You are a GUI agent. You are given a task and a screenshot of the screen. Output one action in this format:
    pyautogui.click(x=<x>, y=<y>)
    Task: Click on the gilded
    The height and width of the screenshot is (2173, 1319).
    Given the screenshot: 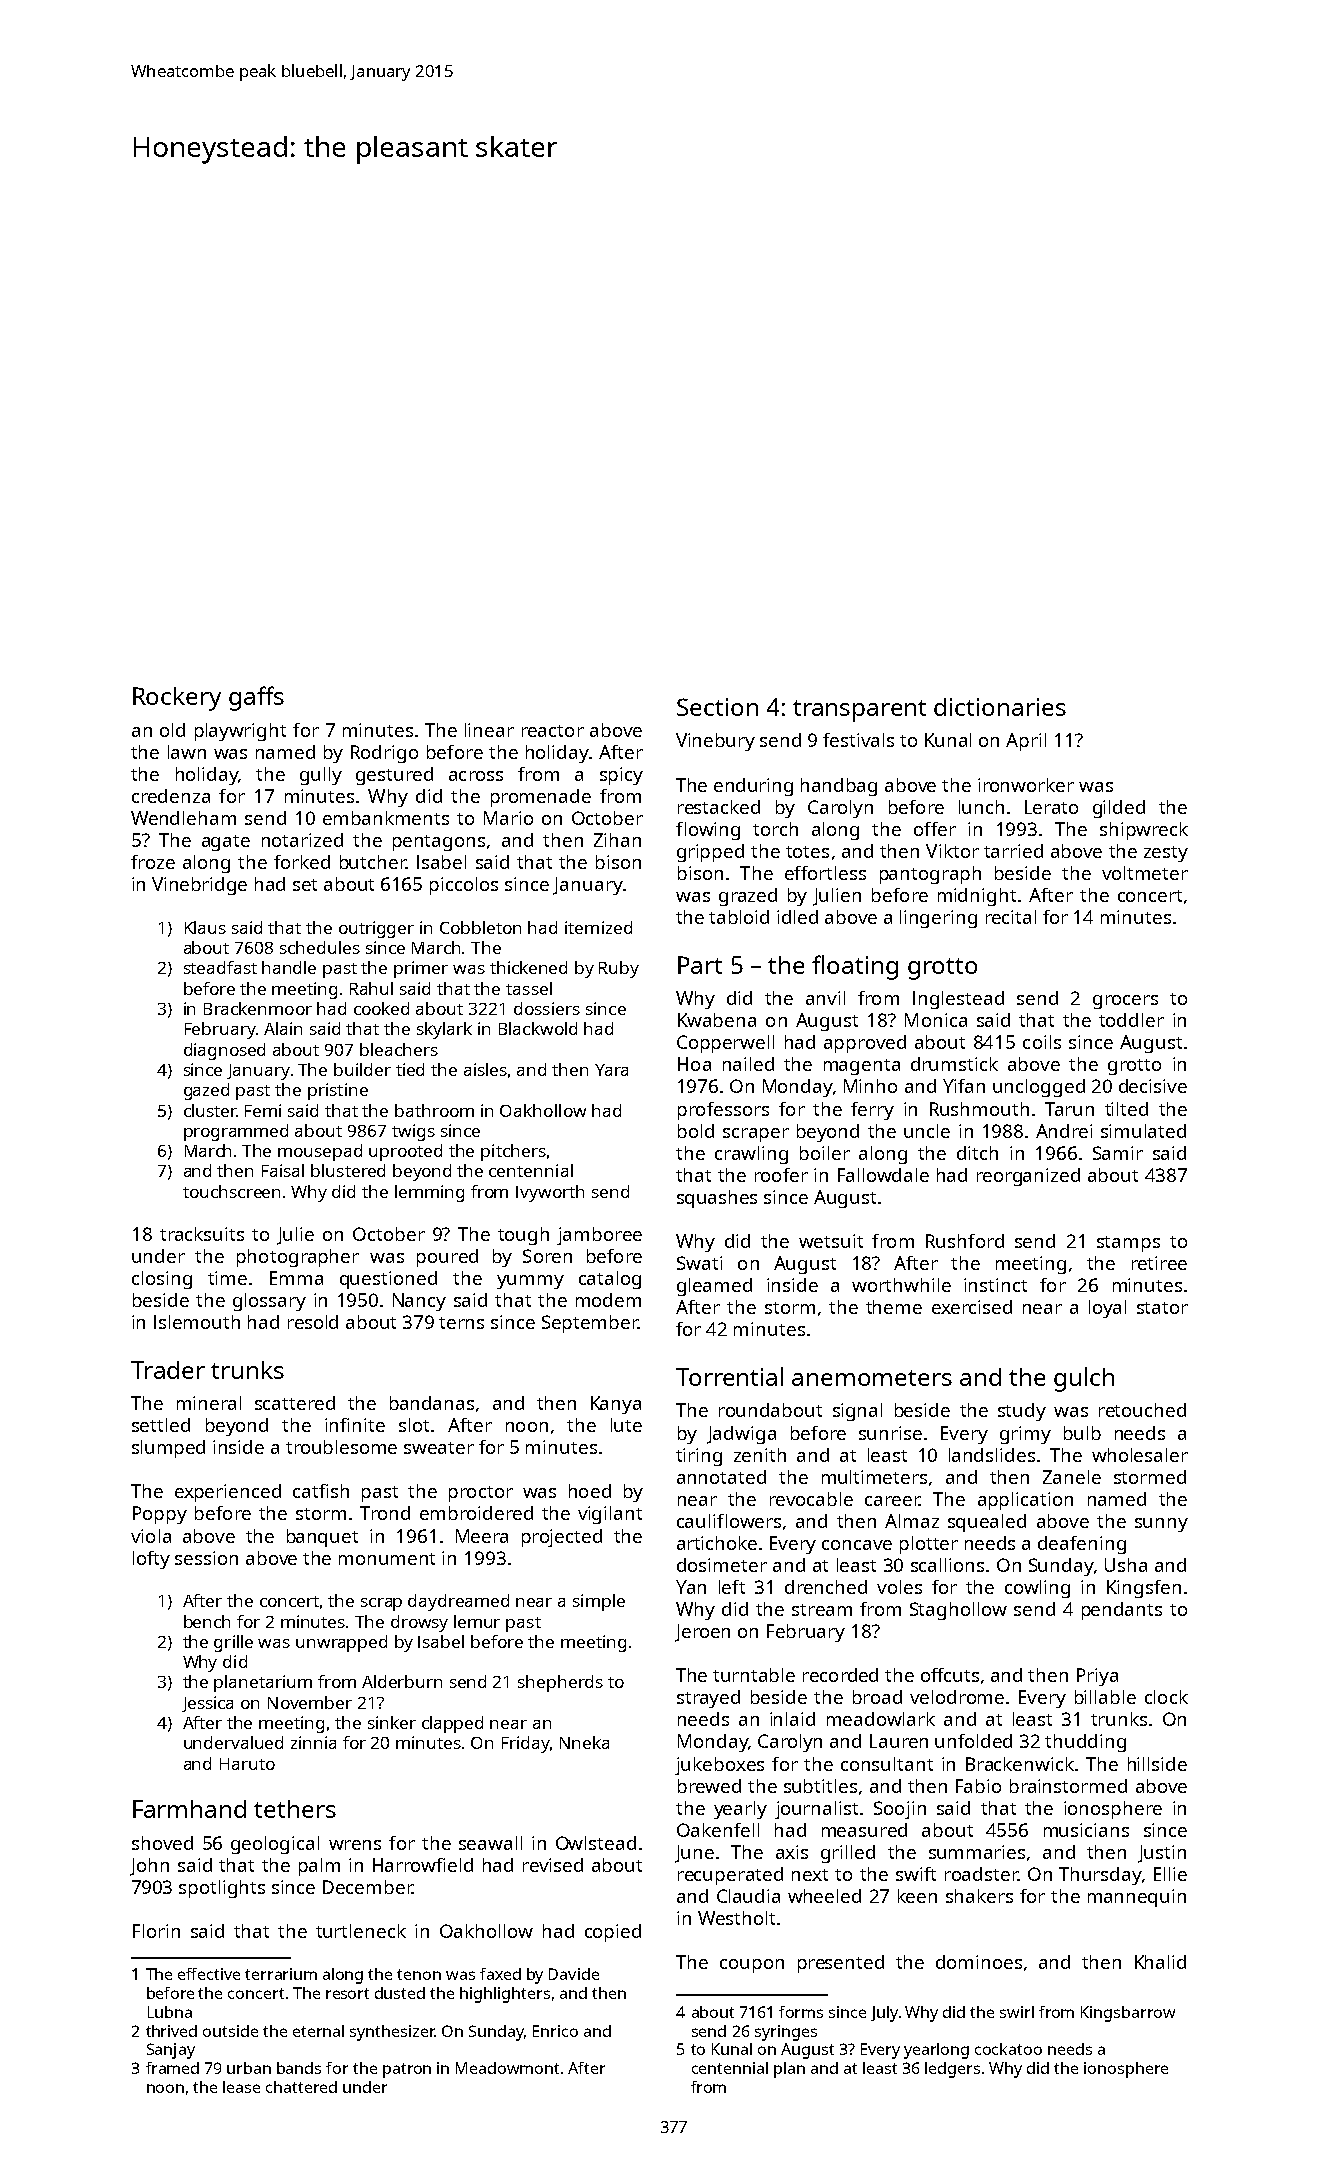 What is the action you would take?
    pyautogui.click(x=1119, y=809)
